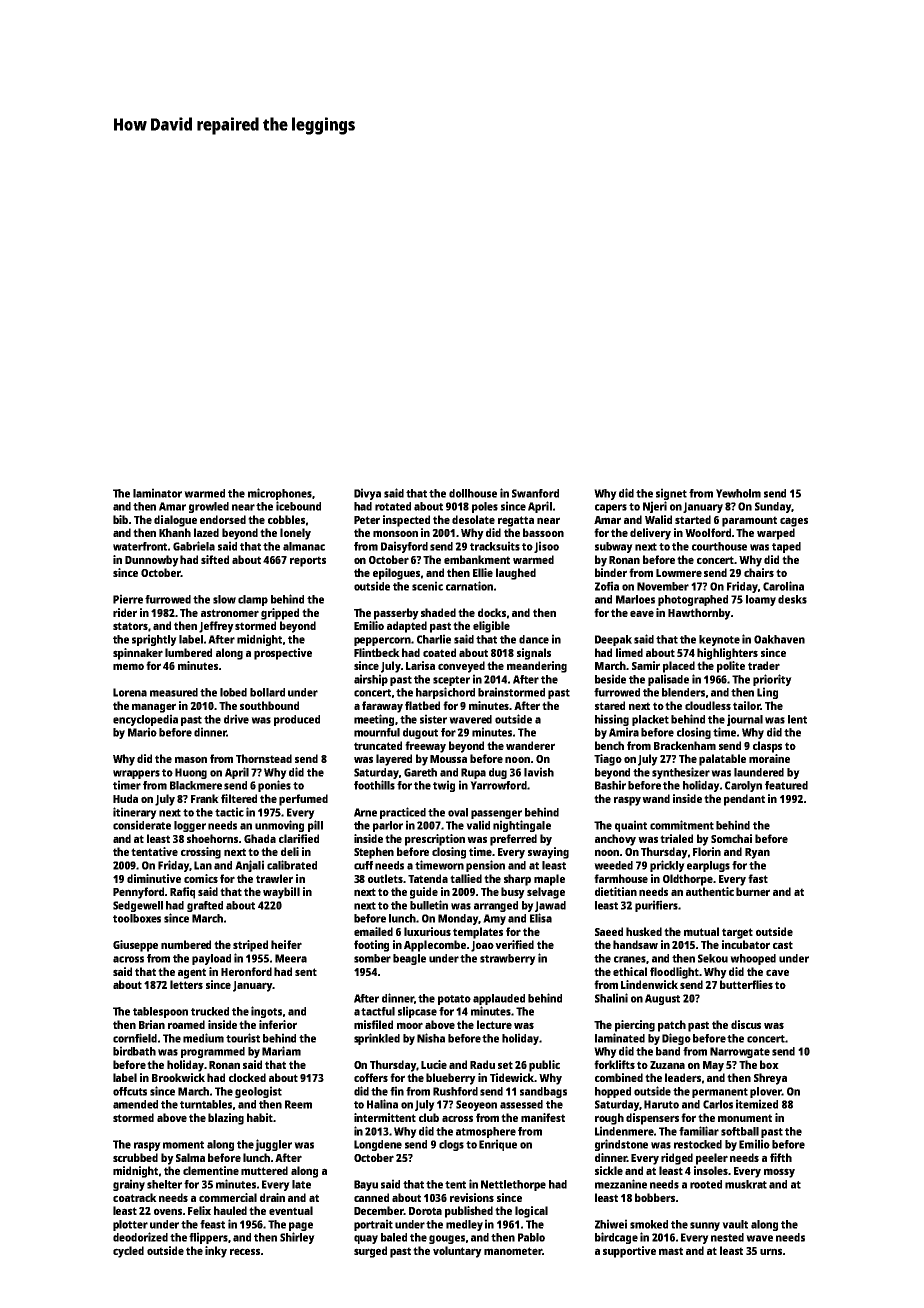  Describe the element at coordinates (372, 958) in the screenshot. I see `somber` at that location.
